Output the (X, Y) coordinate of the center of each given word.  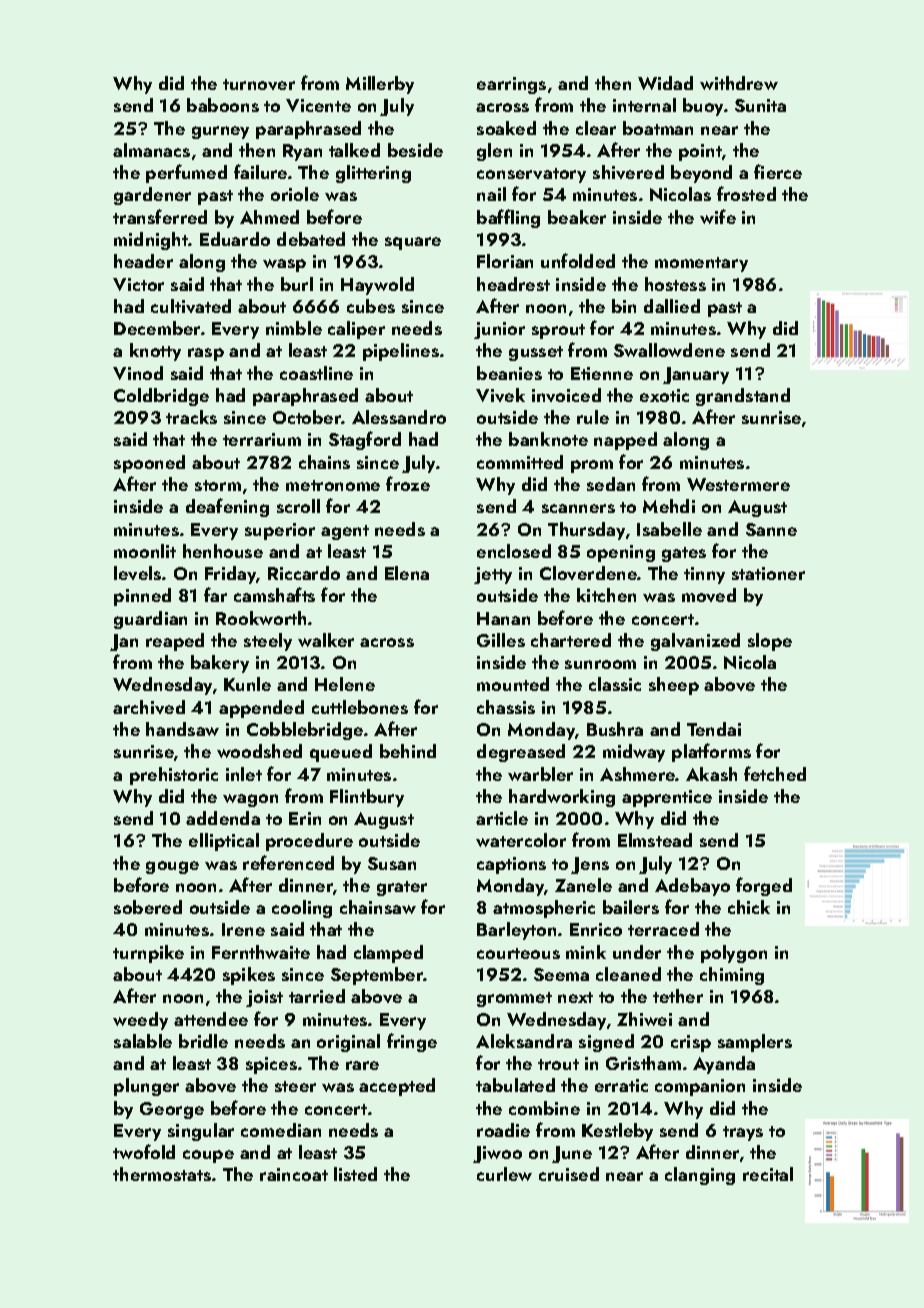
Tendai (714, 729)
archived (149, 707)
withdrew (739, 83)
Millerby (380, 85)
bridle (203, 1041)
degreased (521, 753)
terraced (663, 929)
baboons (223, 105)
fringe (412, 1042)
